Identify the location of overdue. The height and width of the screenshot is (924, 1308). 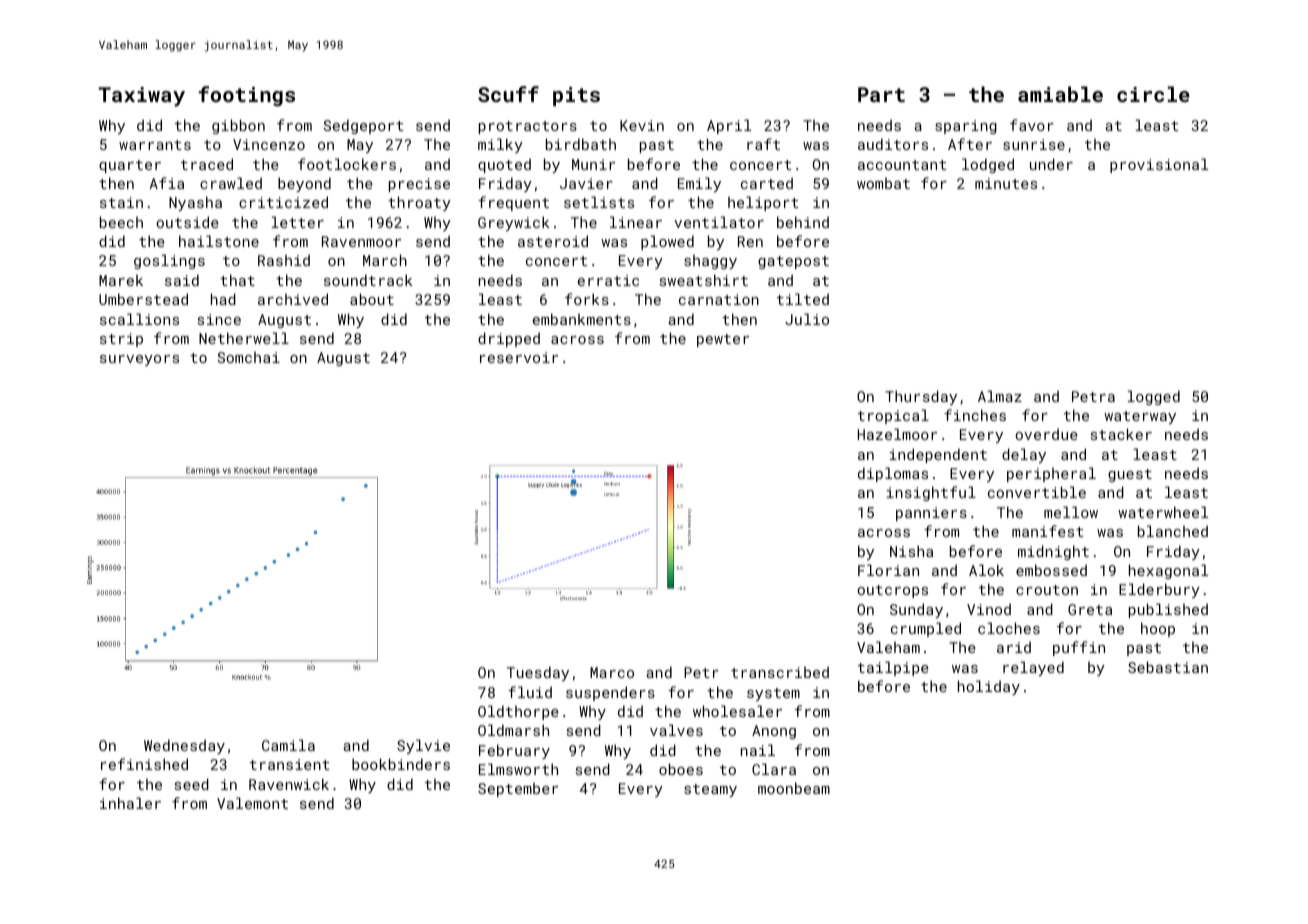
(1046, 434).
